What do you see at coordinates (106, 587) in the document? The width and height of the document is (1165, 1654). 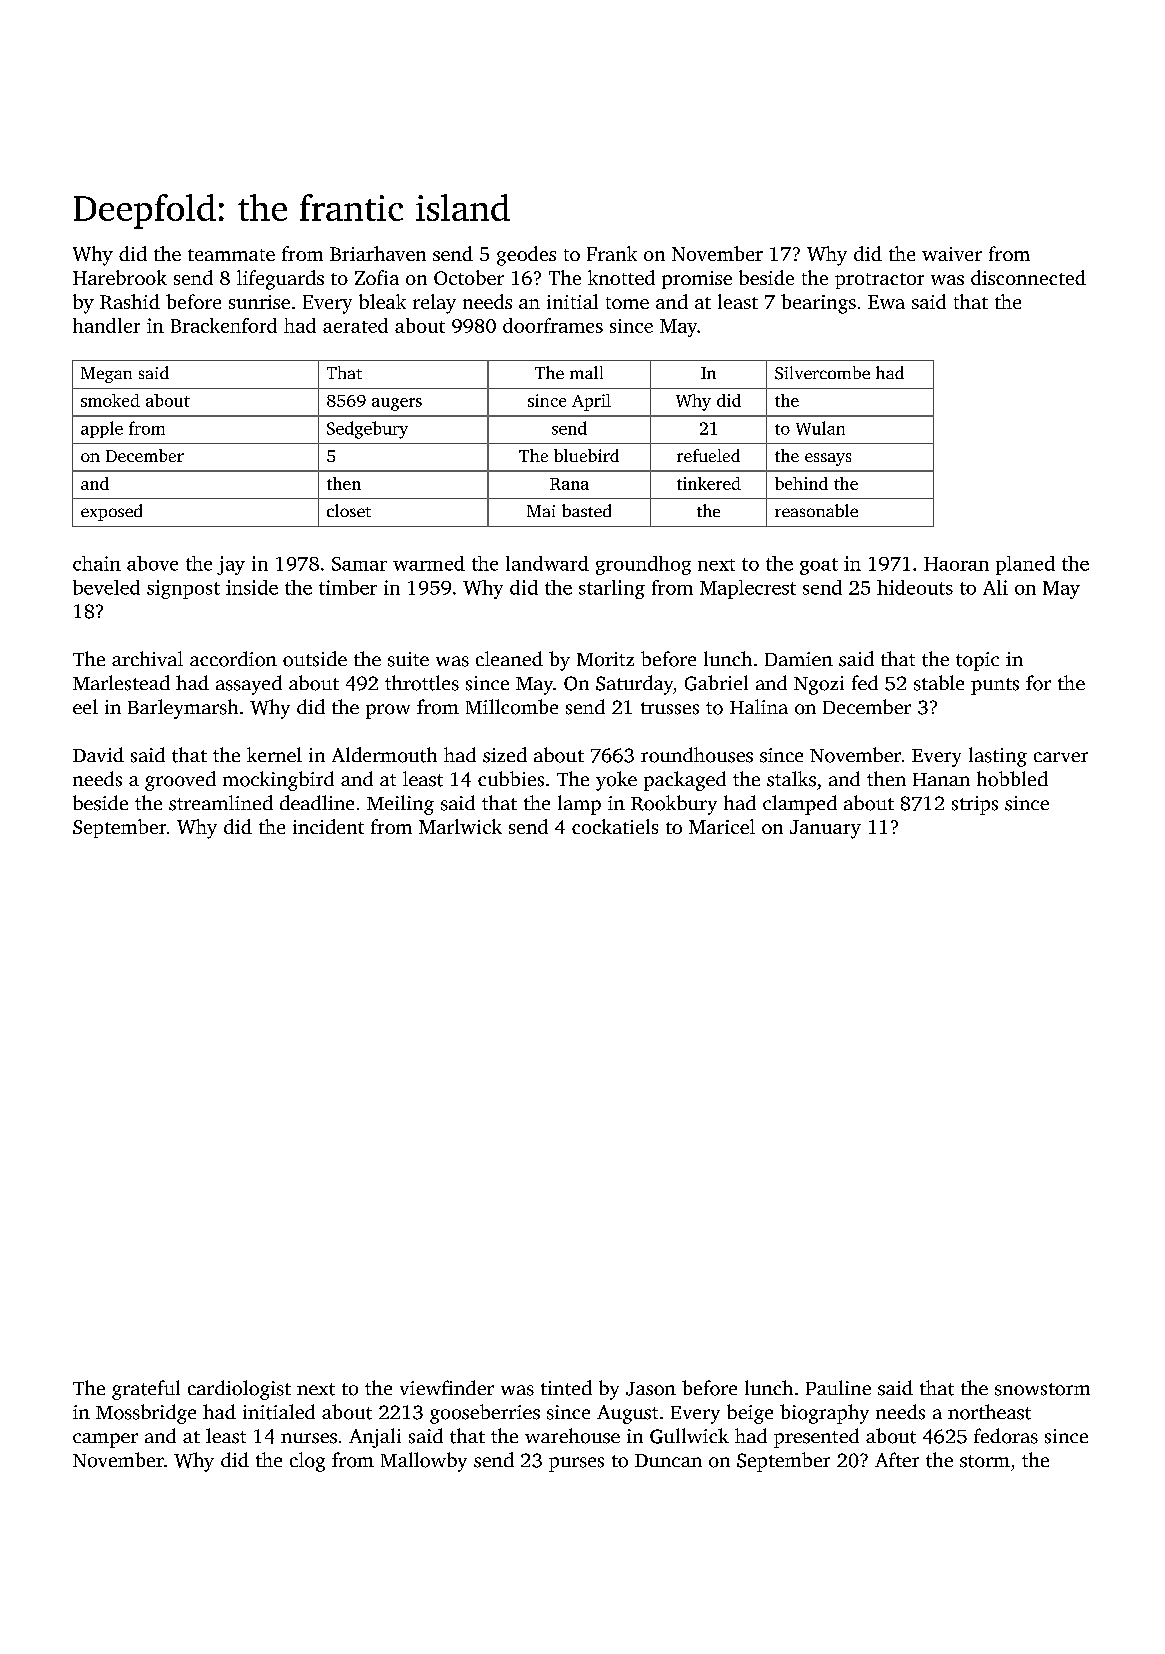 I see `beveled` at bounding box center [106, 587].
